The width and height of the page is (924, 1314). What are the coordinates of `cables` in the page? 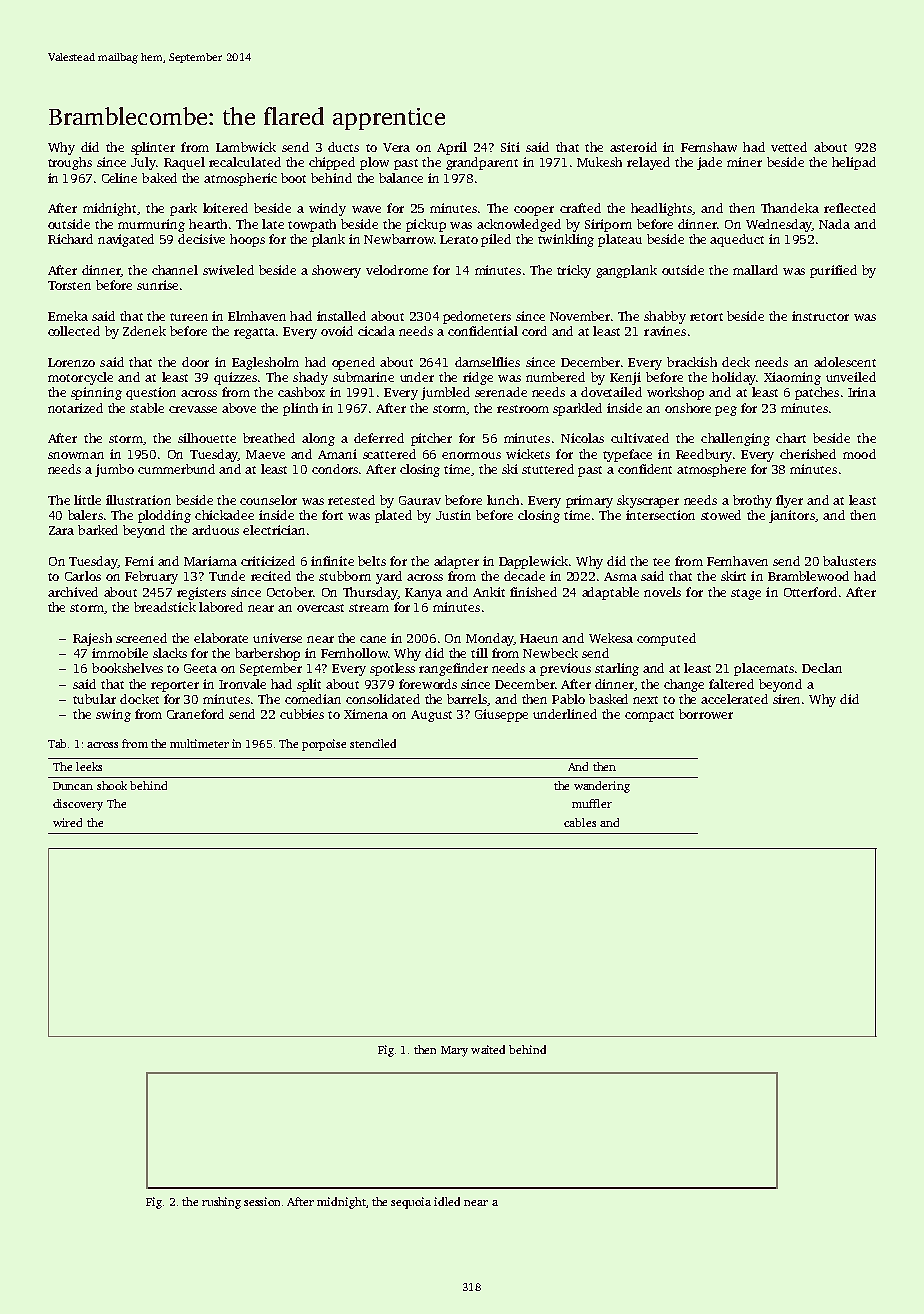 It's located at (580, 822).
